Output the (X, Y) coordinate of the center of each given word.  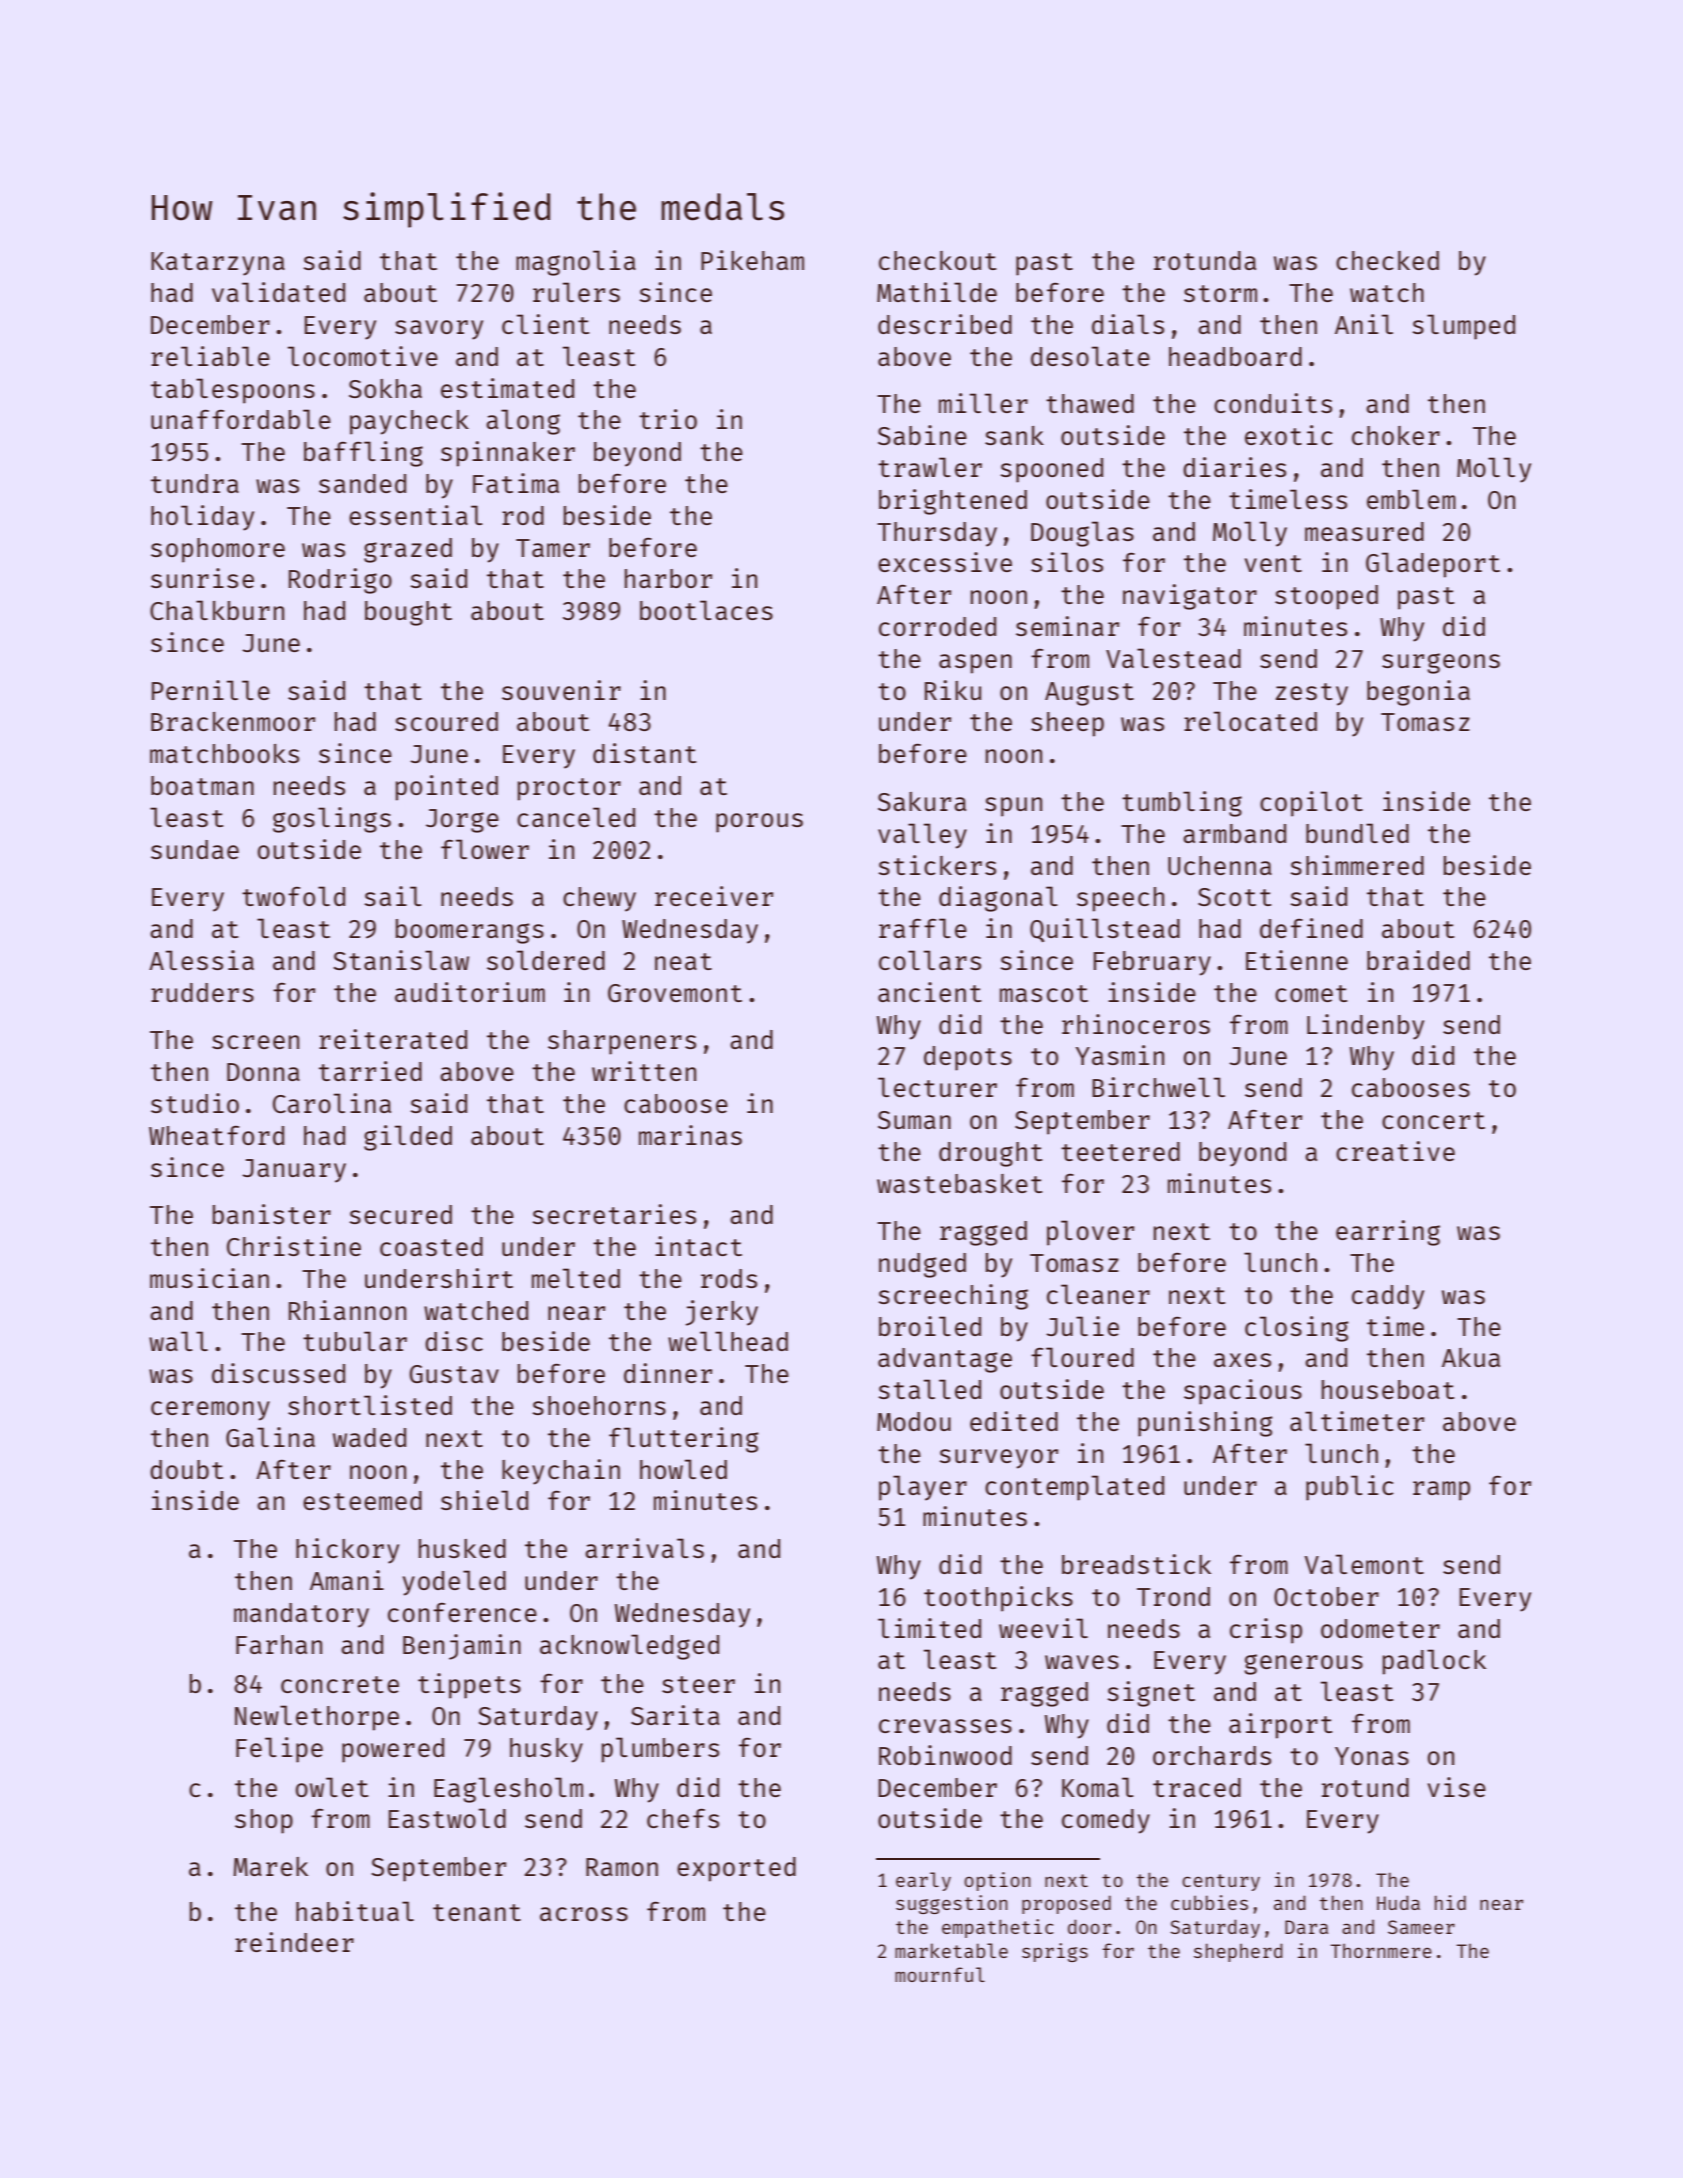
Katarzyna (218, 264)
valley (922, 836)
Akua (1471, 1357)
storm (1220, 293)
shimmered (1357, 865)
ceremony (210, 1411)
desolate (1090, 356)
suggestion (952, 1904)
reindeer (294, 1942)
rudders (202, 992)
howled (683, 1469)
